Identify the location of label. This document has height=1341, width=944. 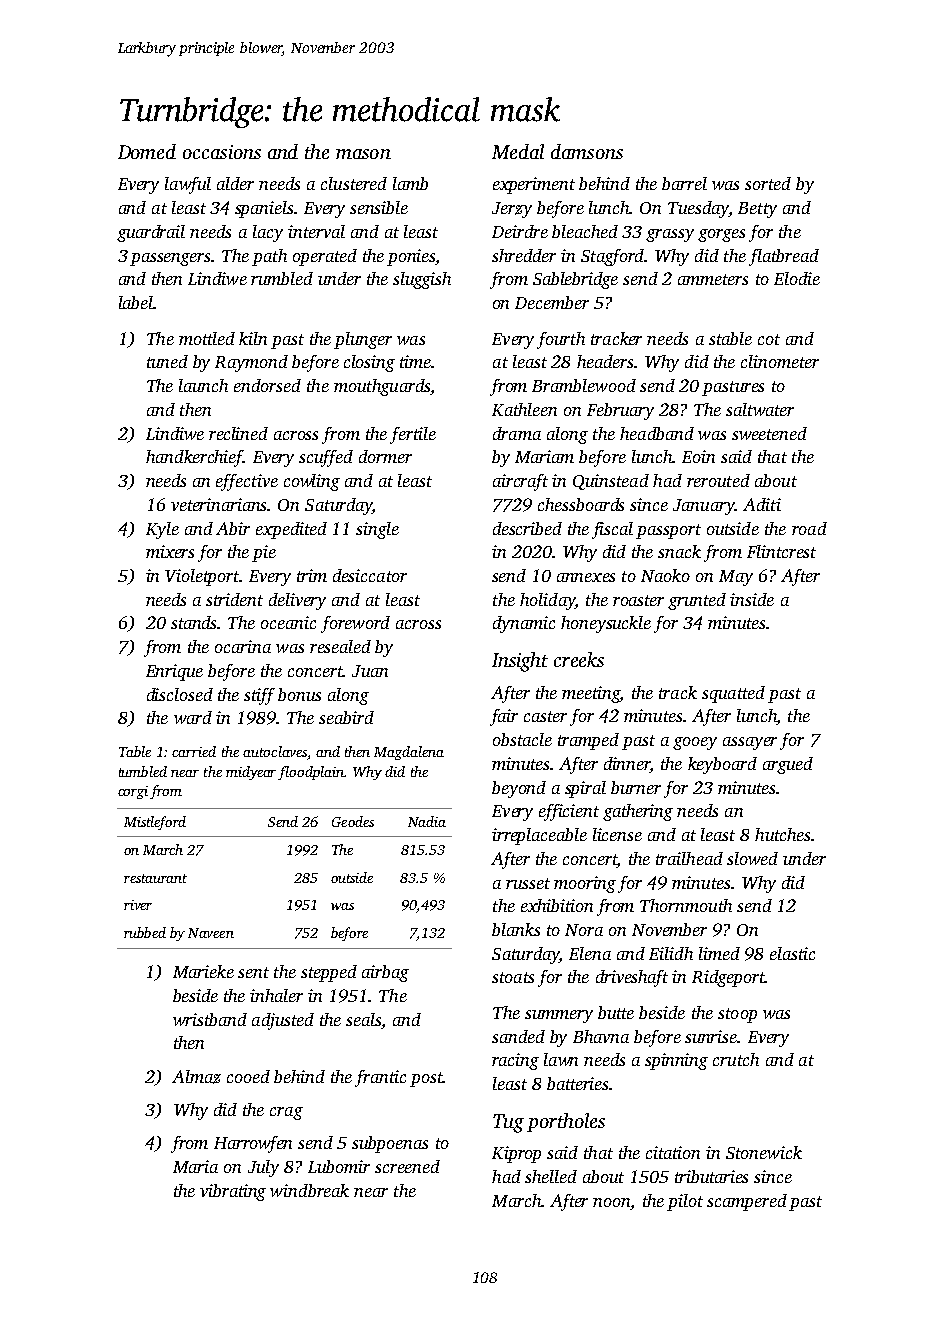
(136, 302).
